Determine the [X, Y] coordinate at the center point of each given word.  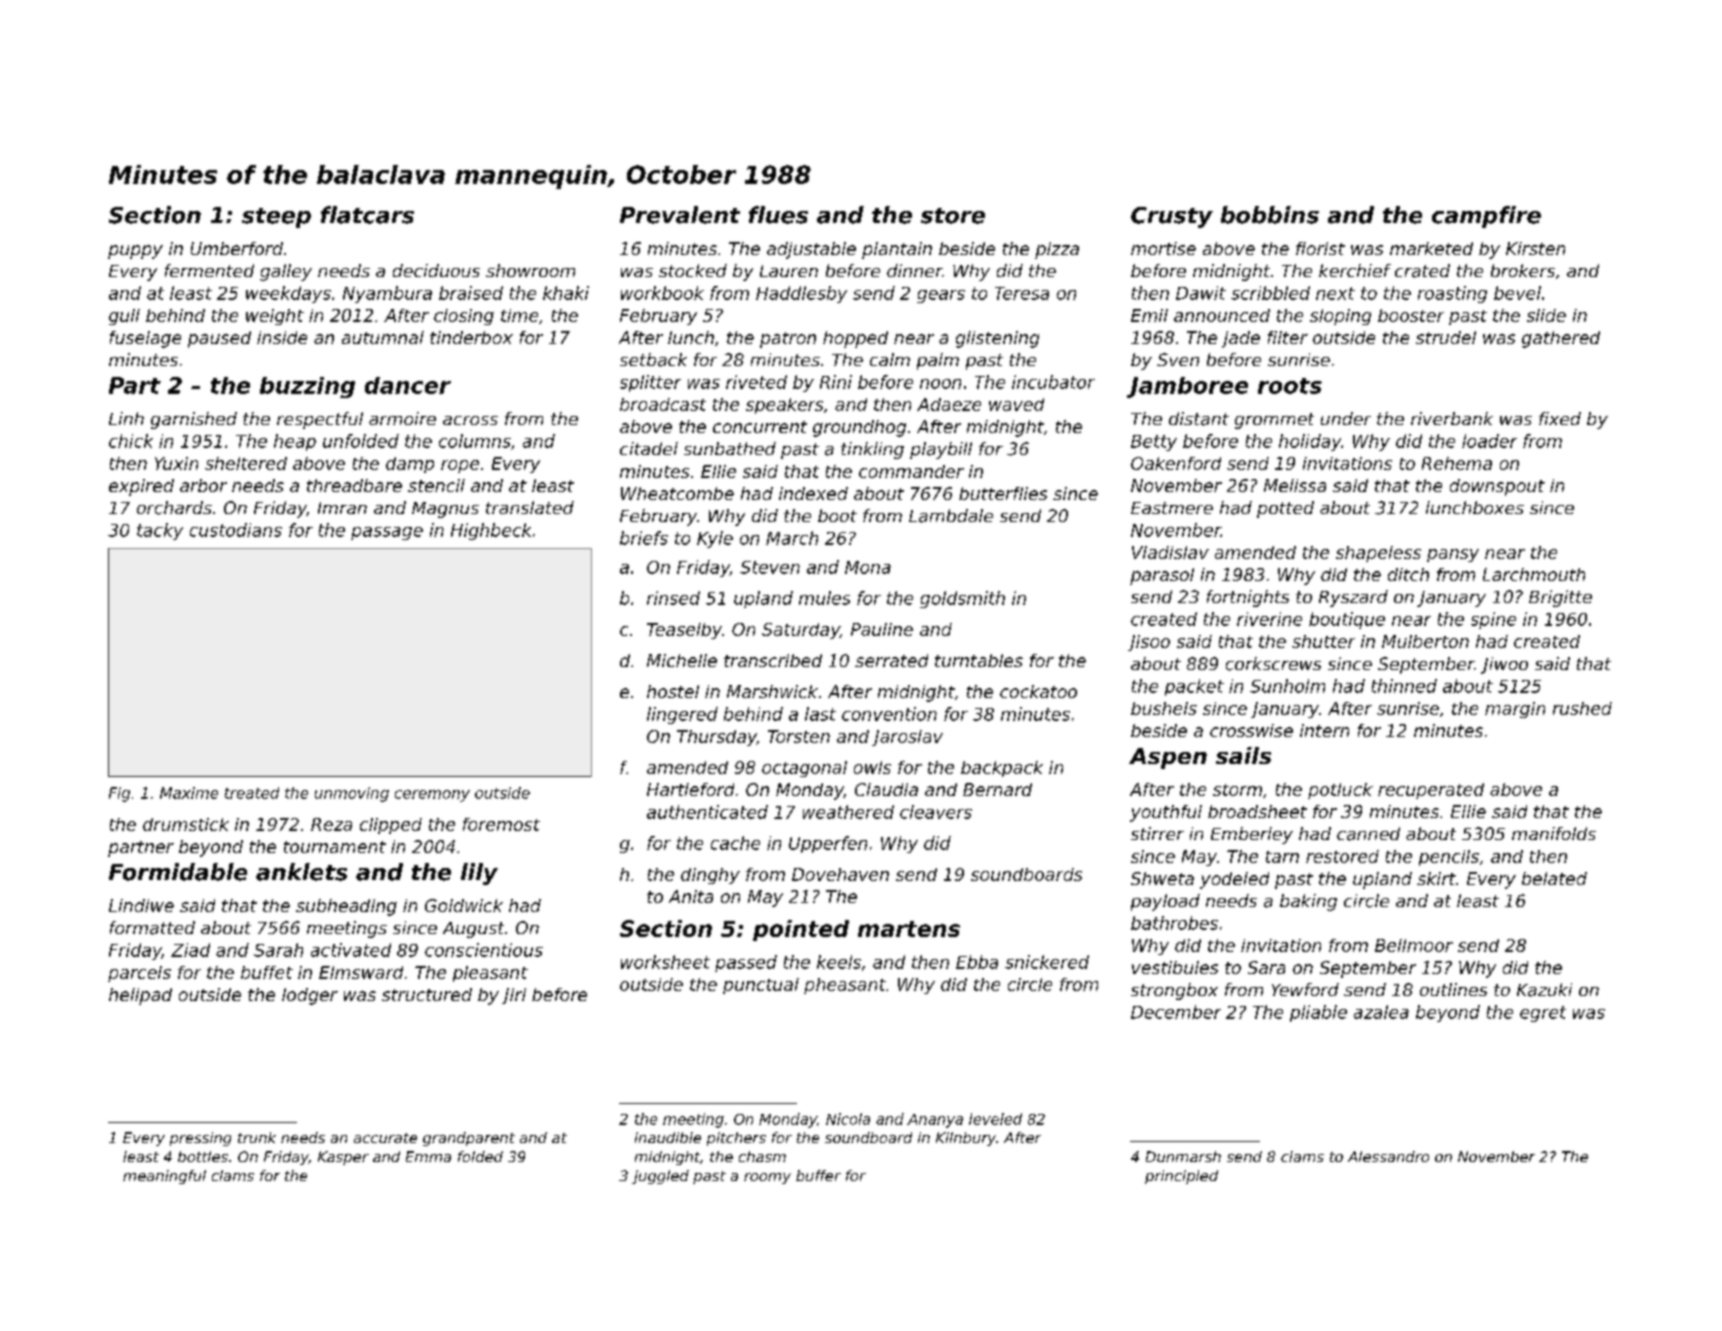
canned [1368, 834]
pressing [200, 1139]
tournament [335, 847]
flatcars [367, 215]
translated [530, 507]
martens [909, 929]
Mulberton [1425, 641]
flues [778, 215]
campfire [1486, 217]
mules [824, 598]
